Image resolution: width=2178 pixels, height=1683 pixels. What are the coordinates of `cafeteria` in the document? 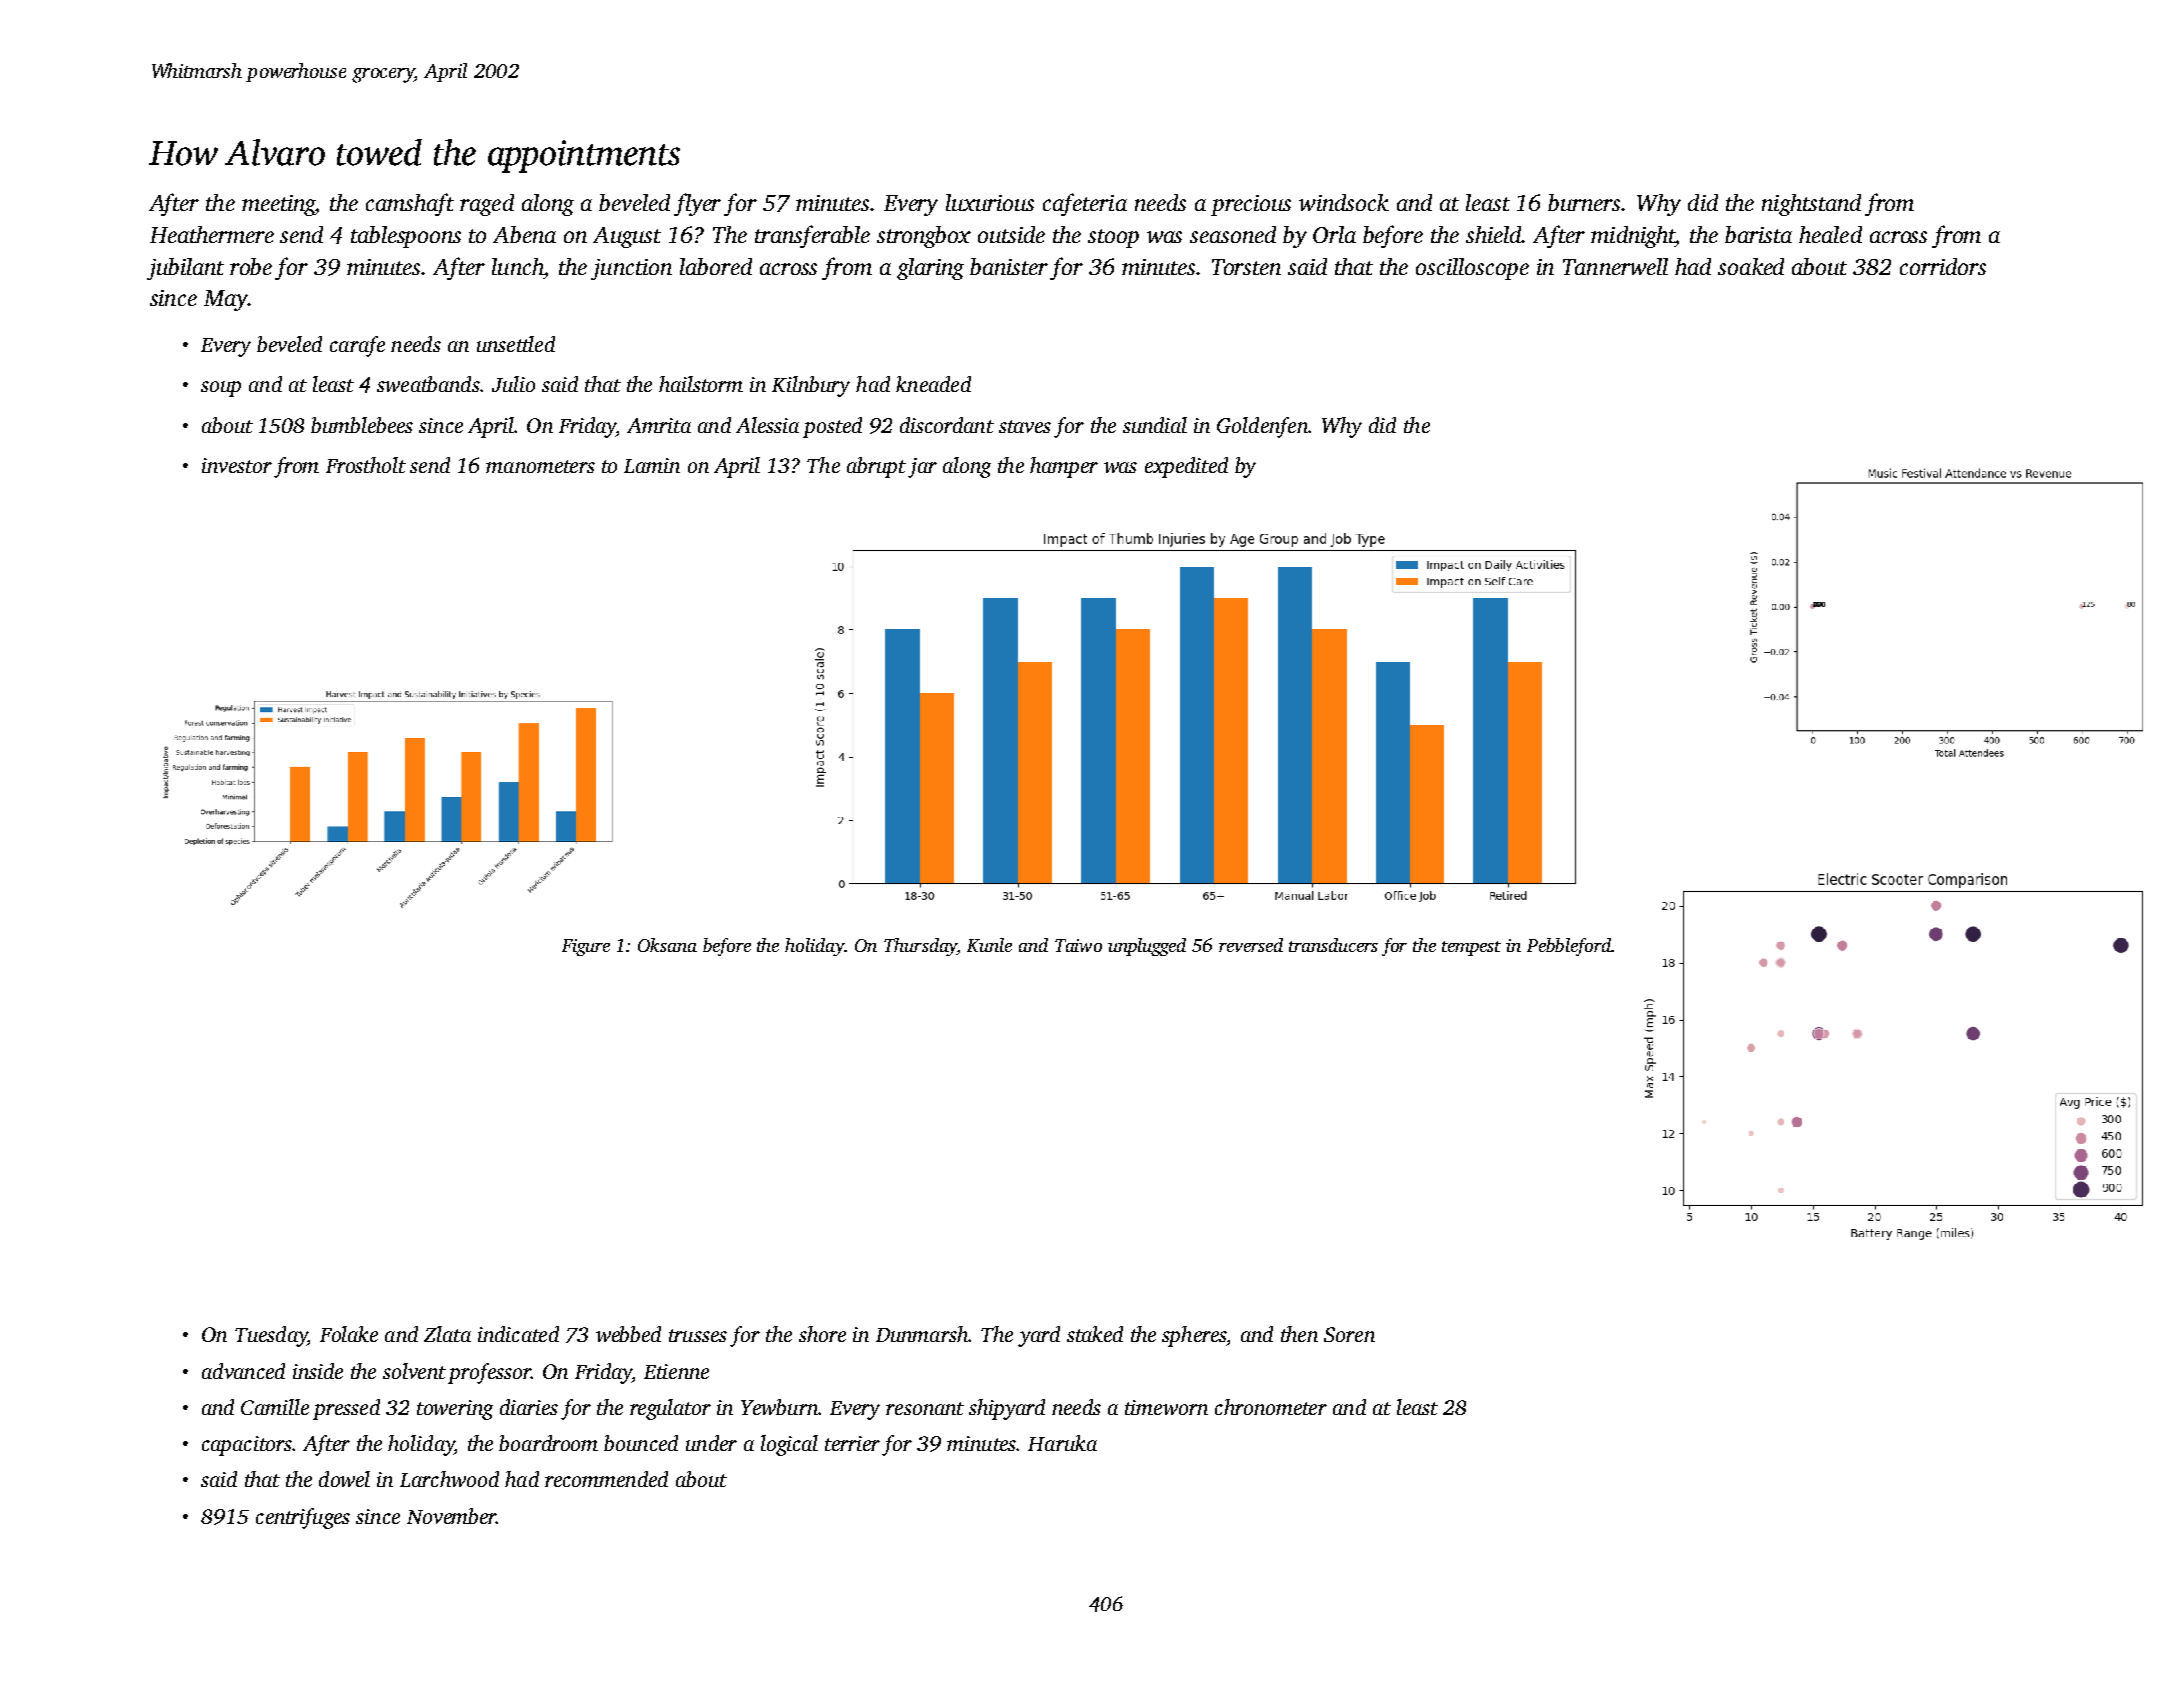 It's located at (1085, 204).
